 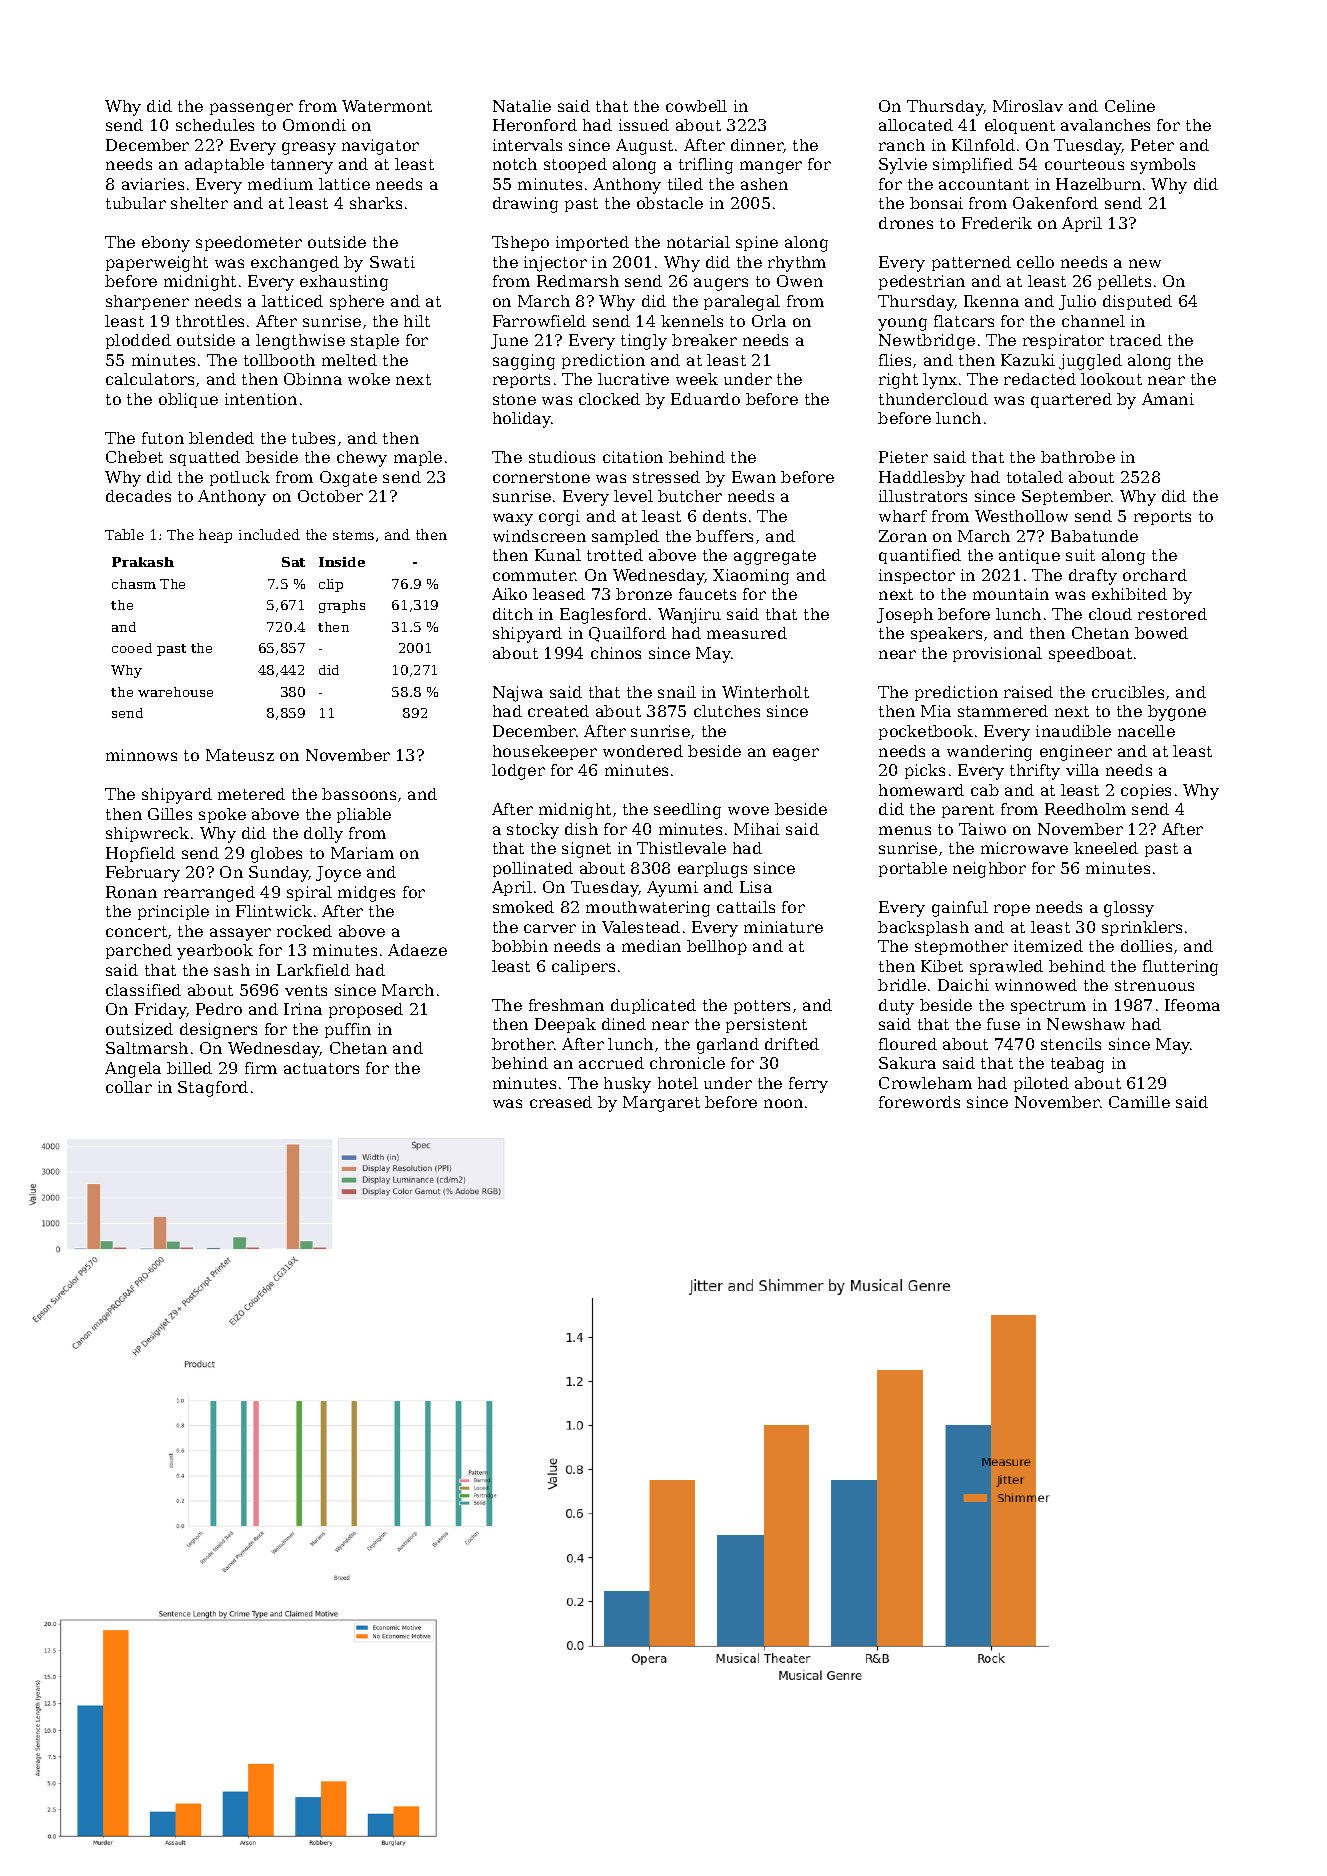 What do you see at coordinates (1106, 848) in the page?
I see `kneeled` at bounding box center [1106, 848].
